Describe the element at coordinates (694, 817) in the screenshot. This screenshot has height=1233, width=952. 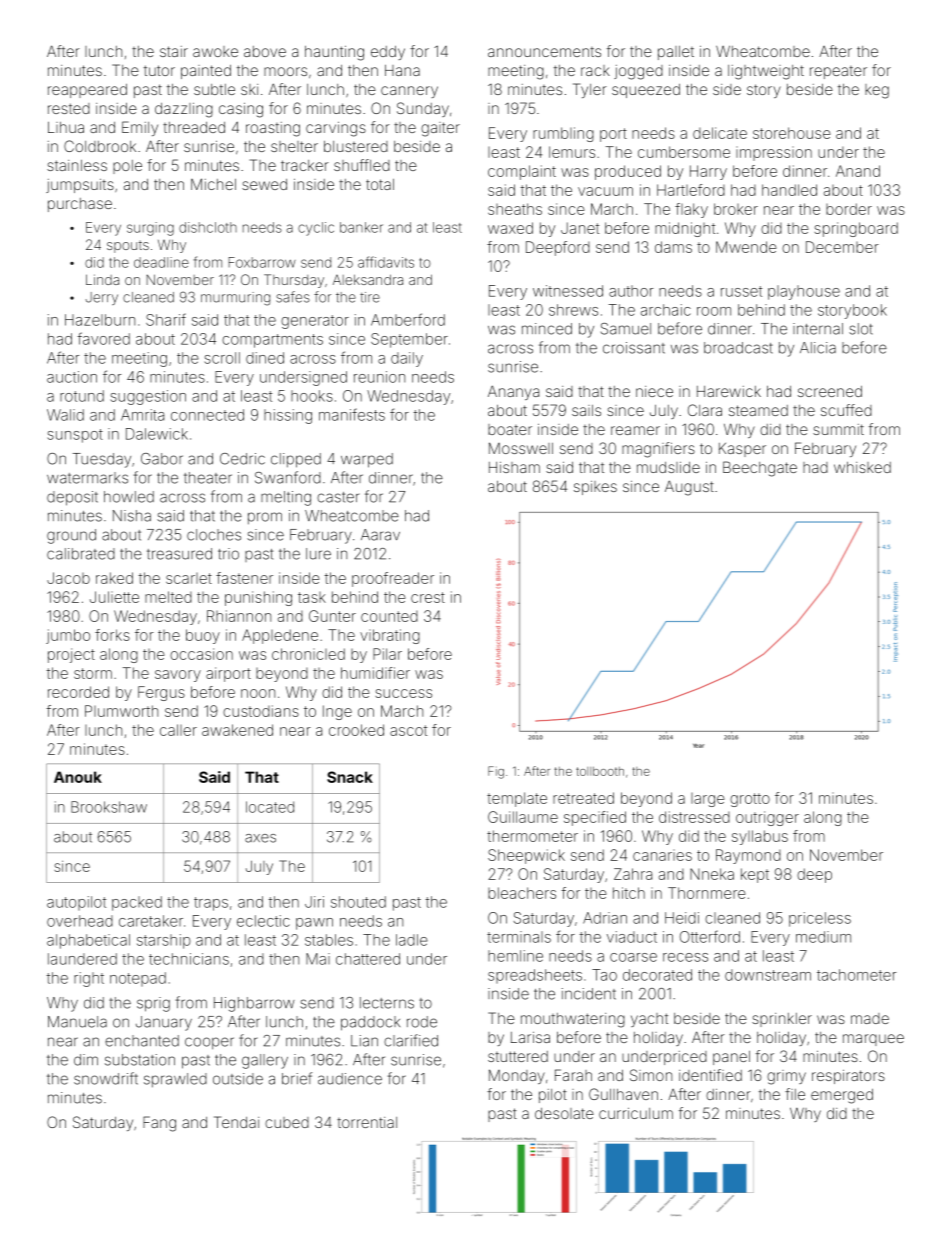
I see `distressed` at that location.
